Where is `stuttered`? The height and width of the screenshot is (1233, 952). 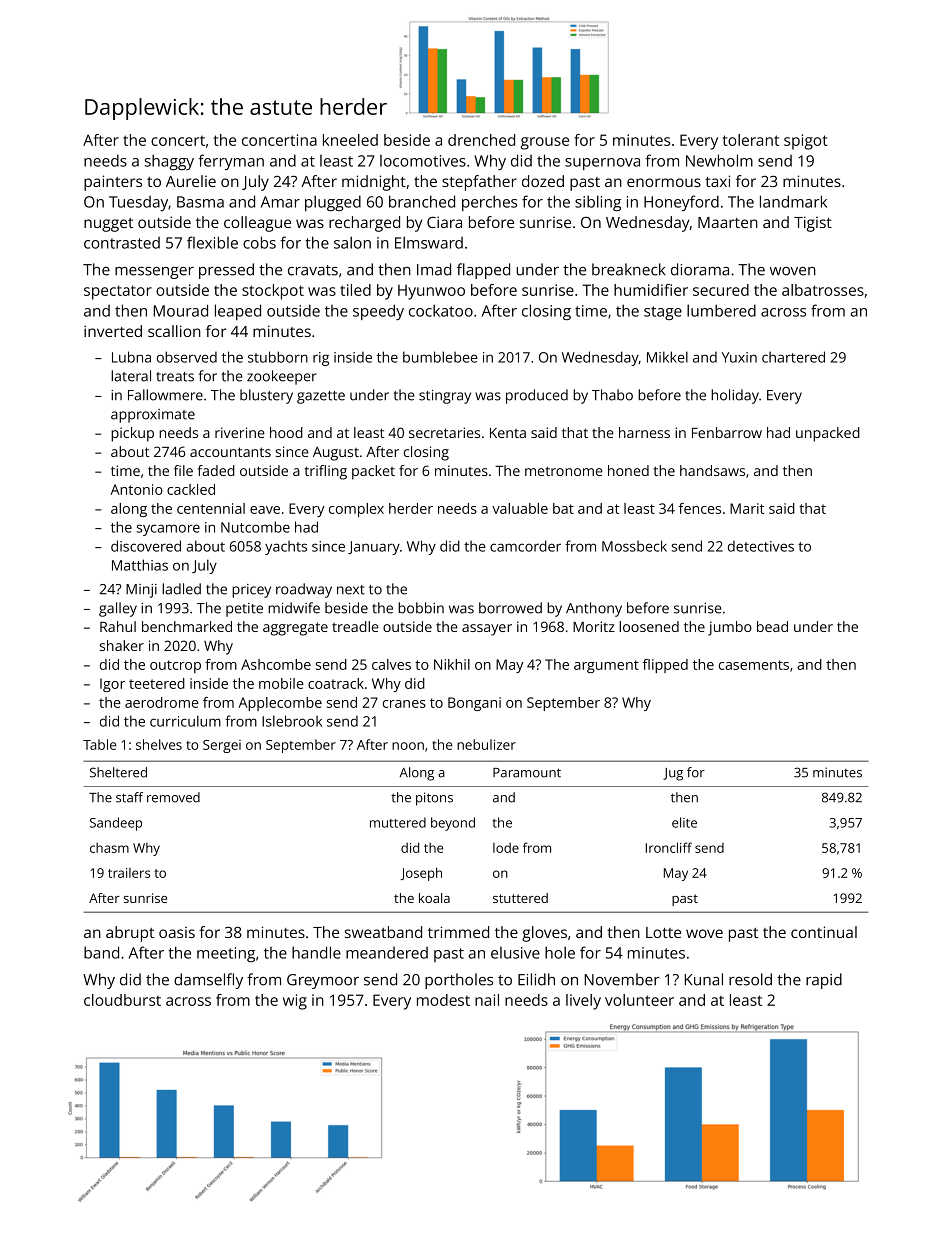
stuttered is located at coordinates (520, 898).
